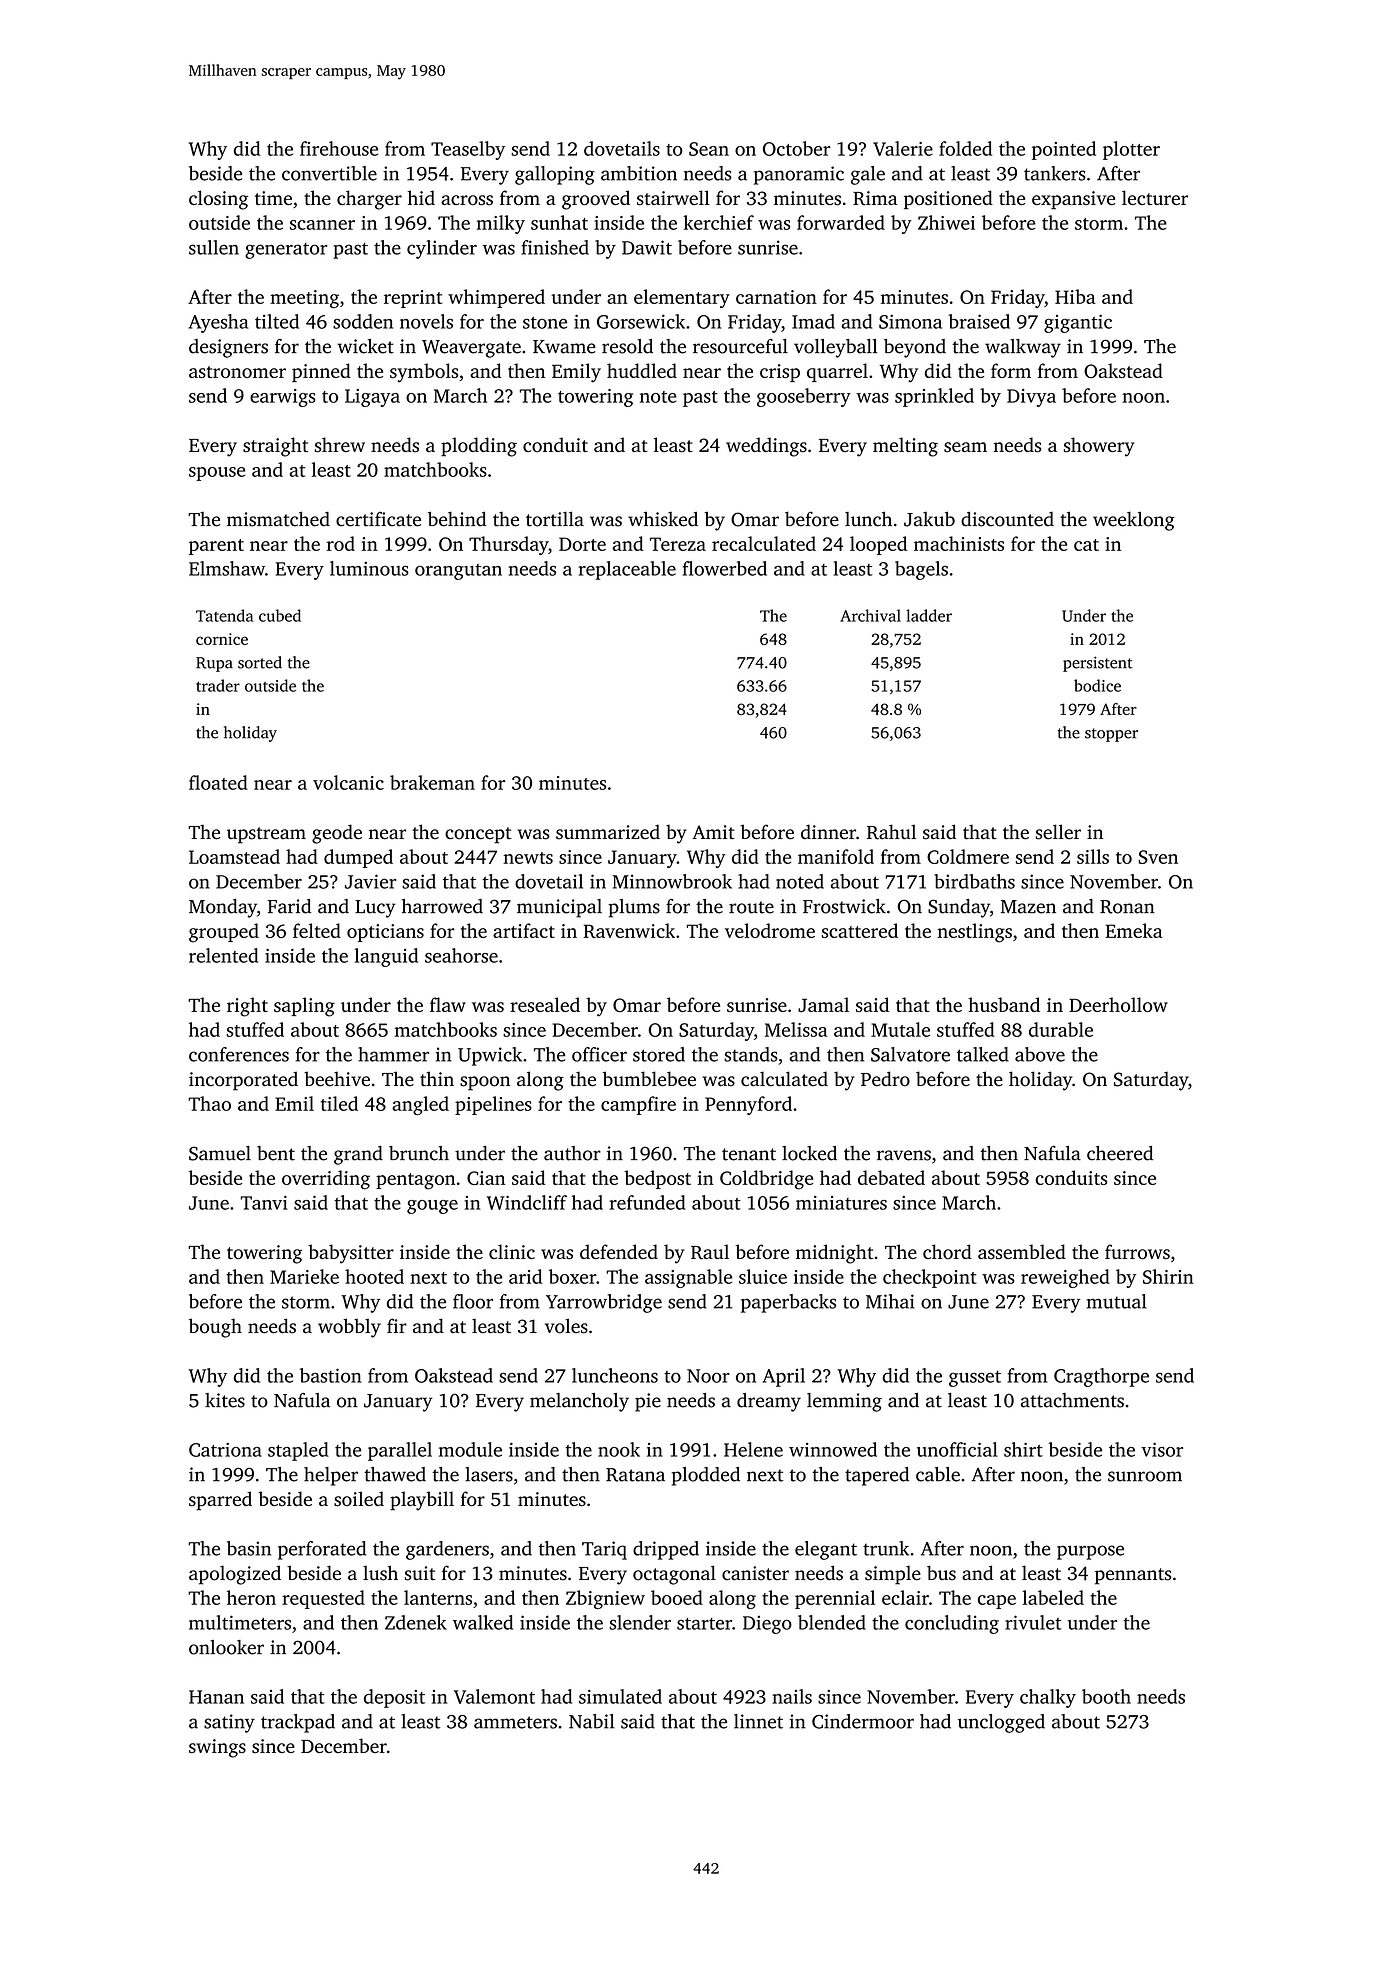  Describe the element at coordinates (555, 519) in the screenshot. I see `tortilla` at that location.
